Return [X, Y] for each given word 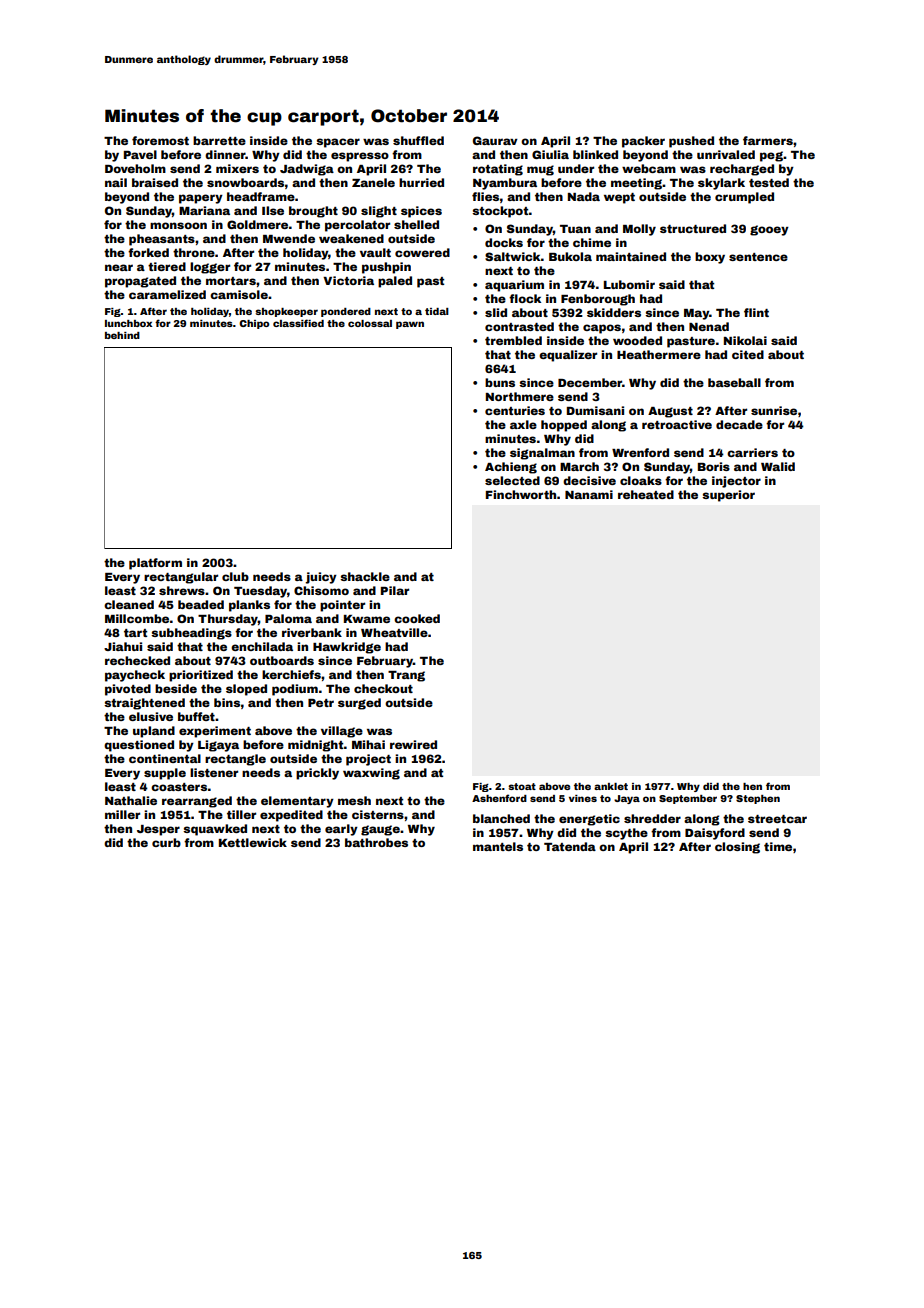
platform [155, 564]
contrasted [519, 326]
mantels [498, 846]
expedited [291, 816]
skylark [721, 184]
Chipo [254, 324]
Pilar [395, 590]
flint [756, 312]
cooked [417, 618]
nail [116, 182]
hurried [421, 182]
